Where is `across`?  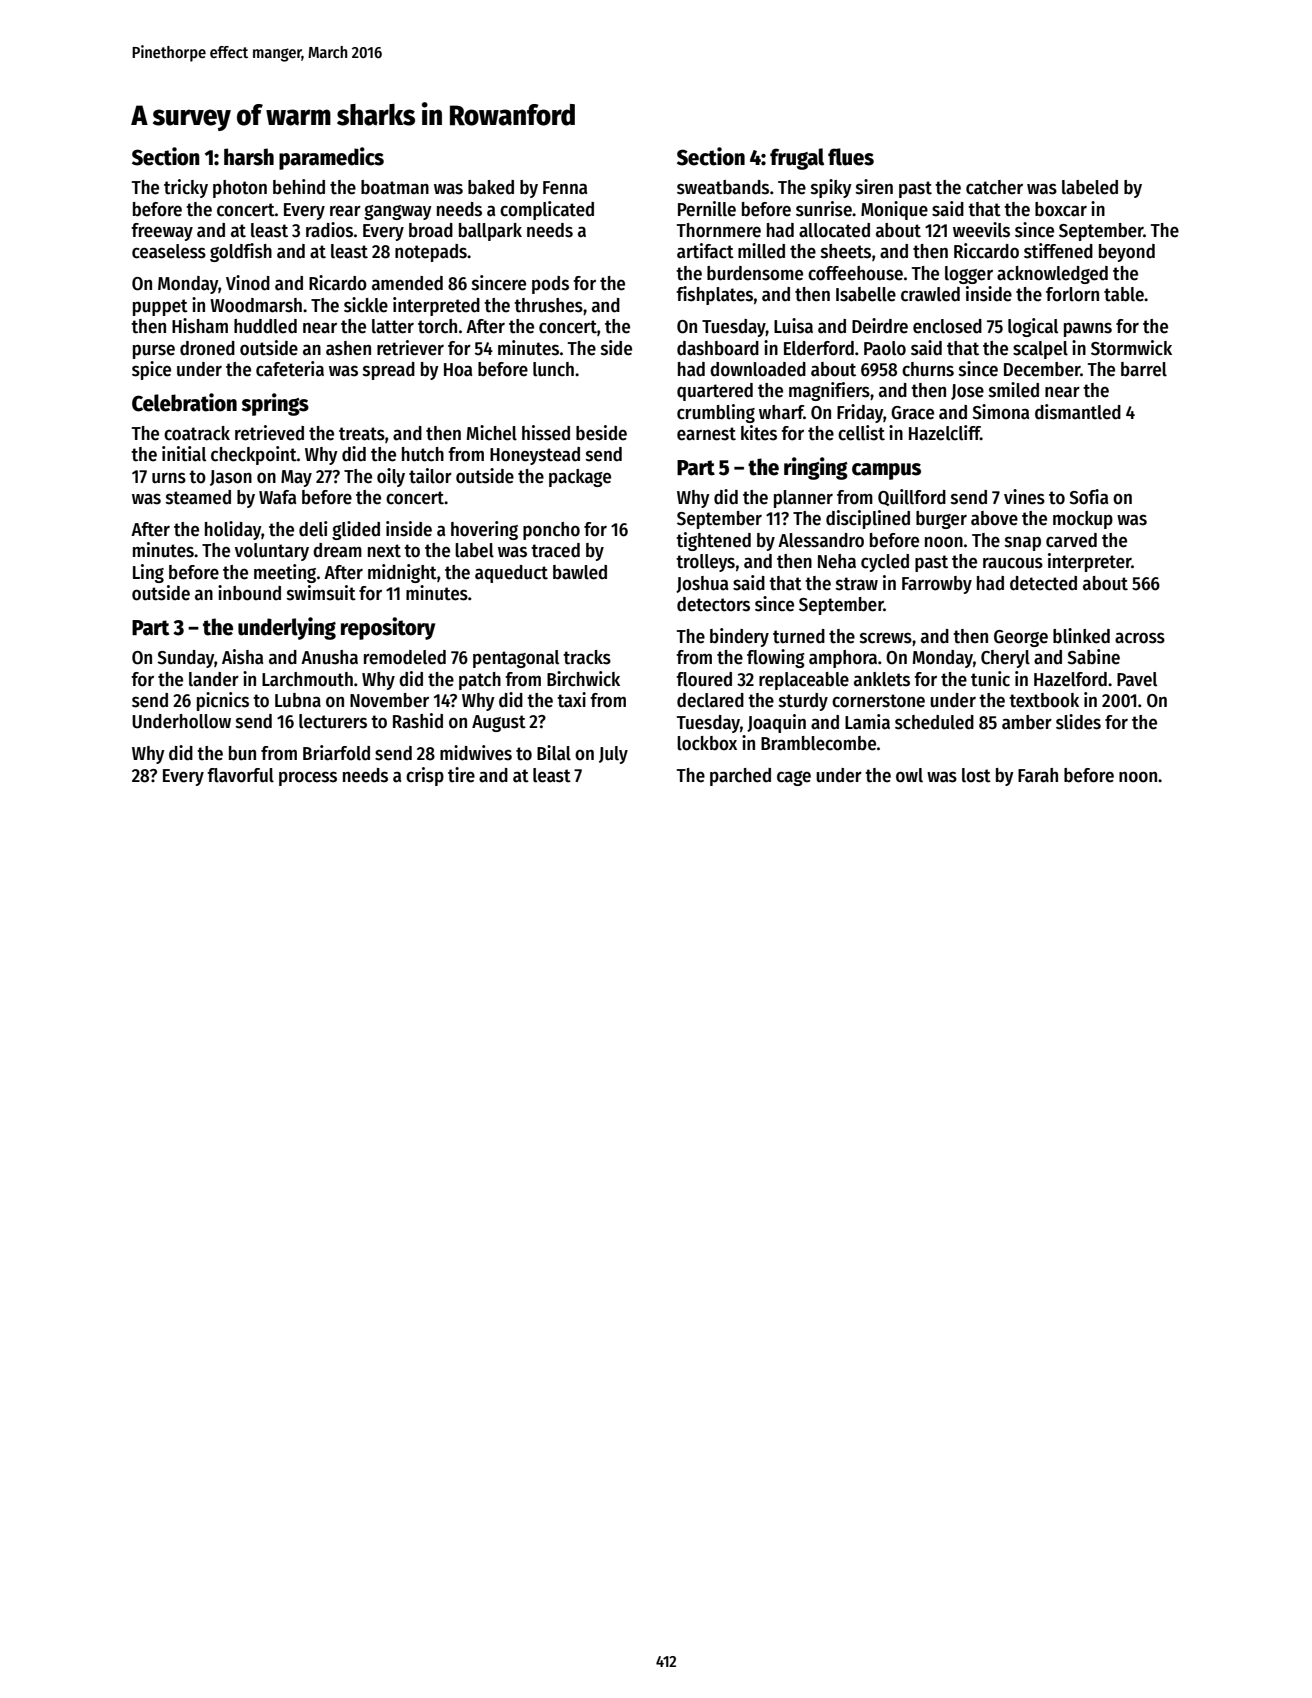
across is located at coordinates (1140, 638).
